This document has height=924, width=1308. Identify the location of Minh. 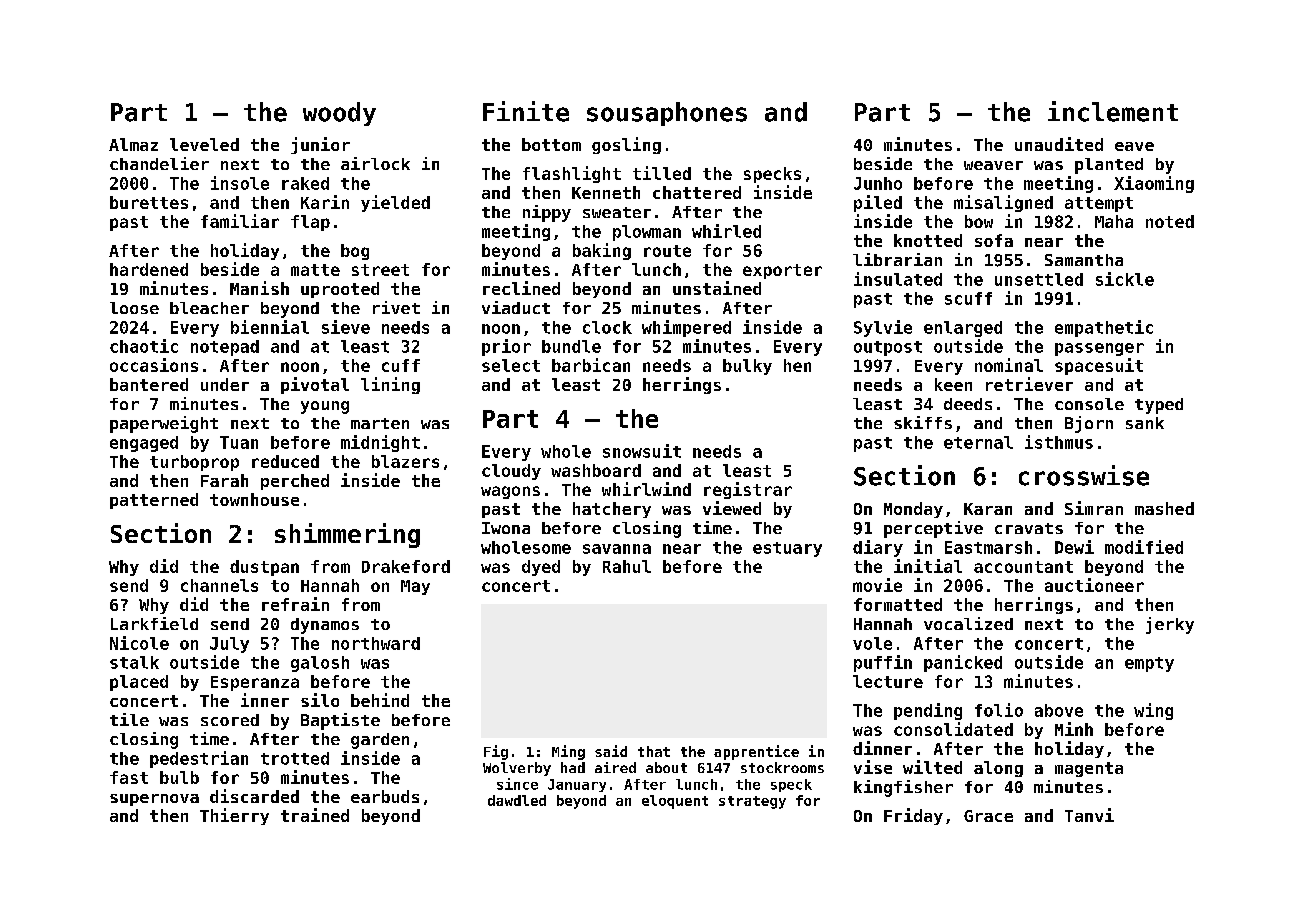
(1074, 729).
